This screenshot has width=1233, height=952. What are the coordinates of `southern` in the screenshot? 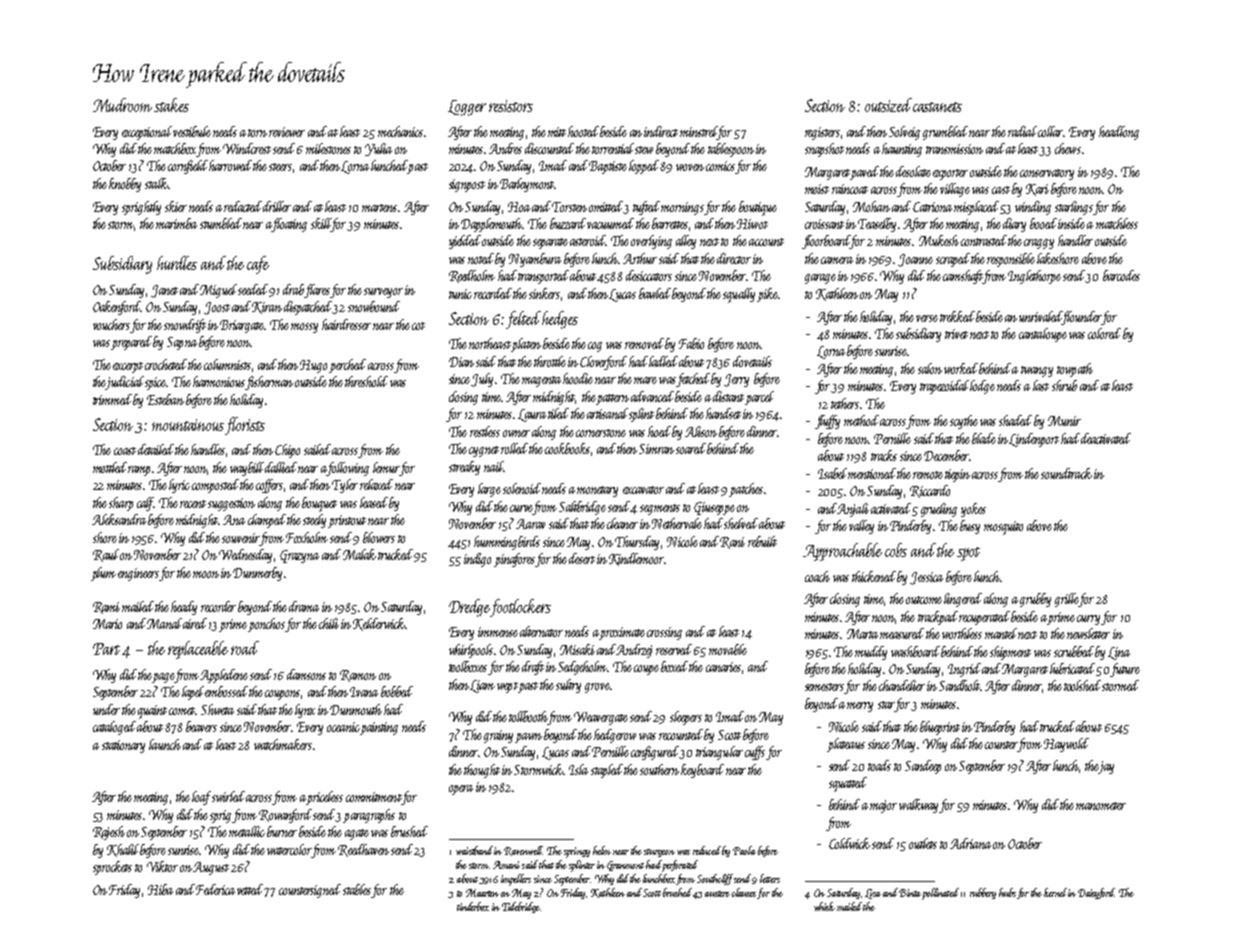 It's located at (659, 769).
